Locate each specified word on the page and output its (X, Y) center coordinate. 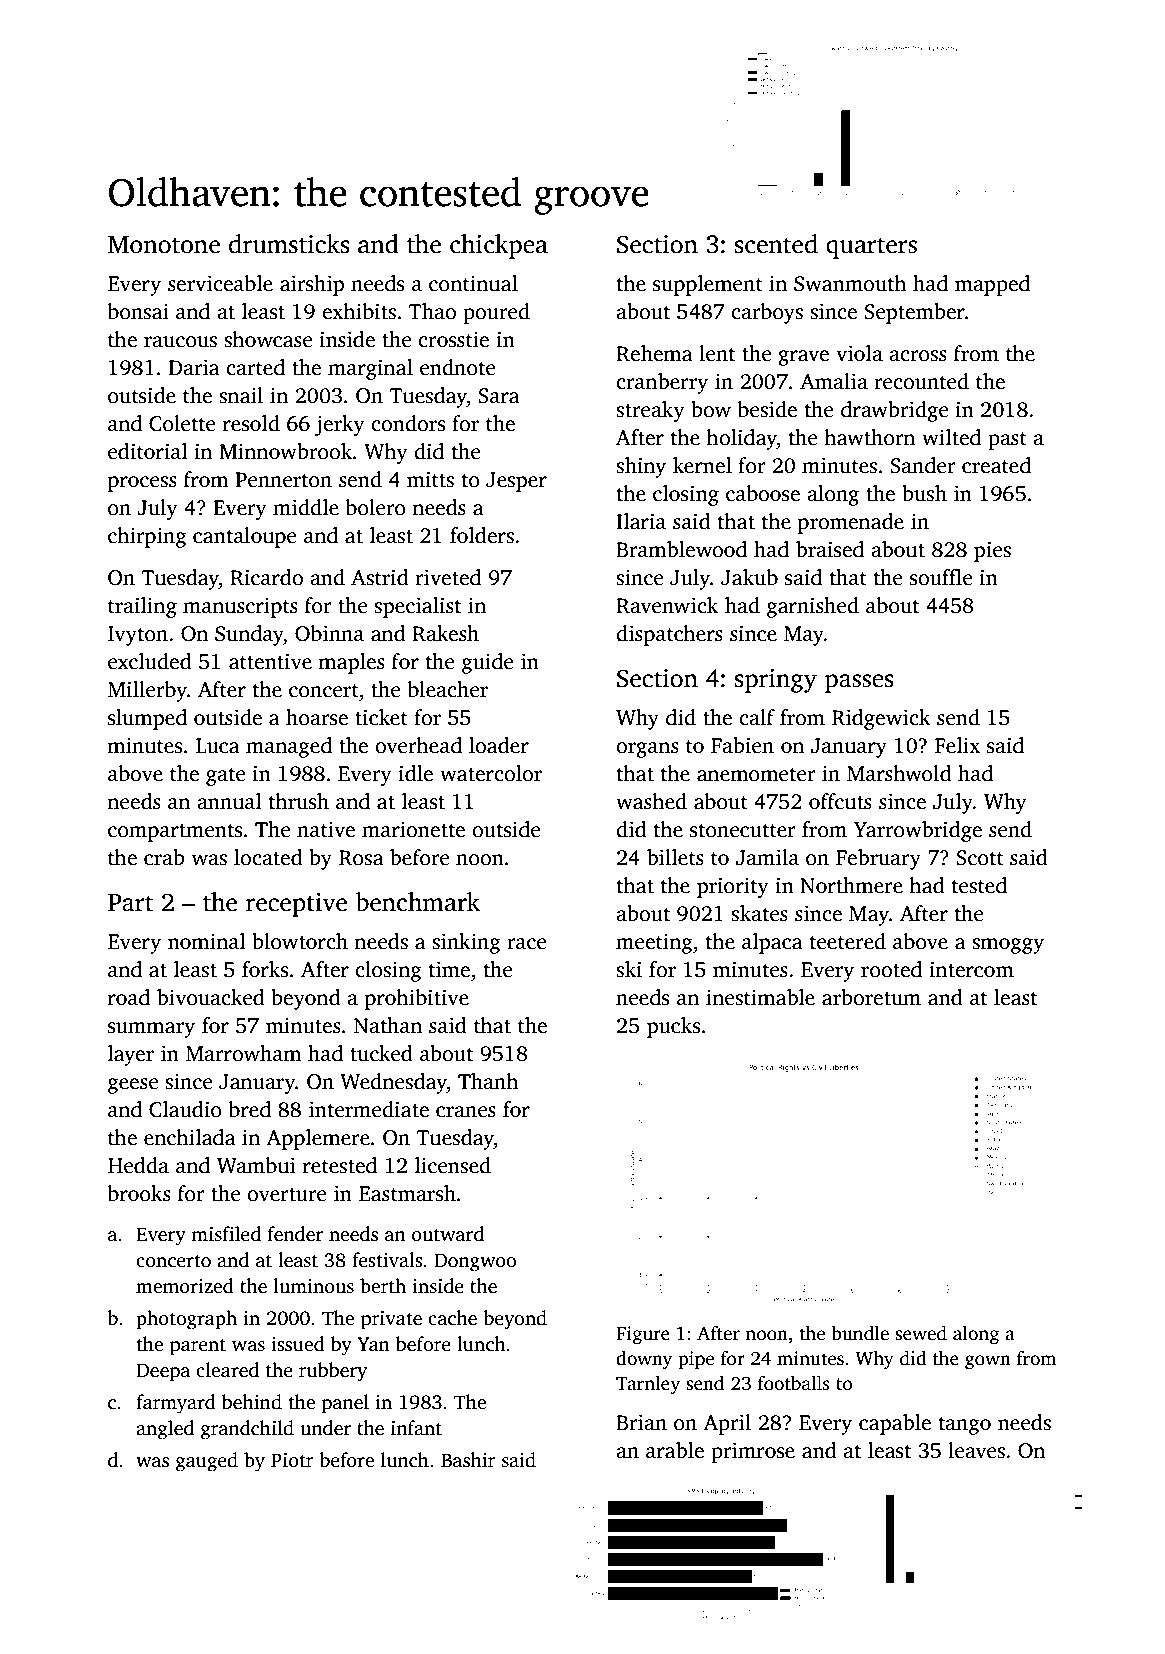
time (449, 969)
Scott (980, 858)
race (526, 944)
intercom (971, 969)
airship (312, 285)
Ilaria (641, 521)
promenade (851, 523)
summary (151, 1030)
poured (496, 313)
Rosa (361, 858)
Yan (373, 1344)
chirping (147, 537)
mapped (992, 285)
